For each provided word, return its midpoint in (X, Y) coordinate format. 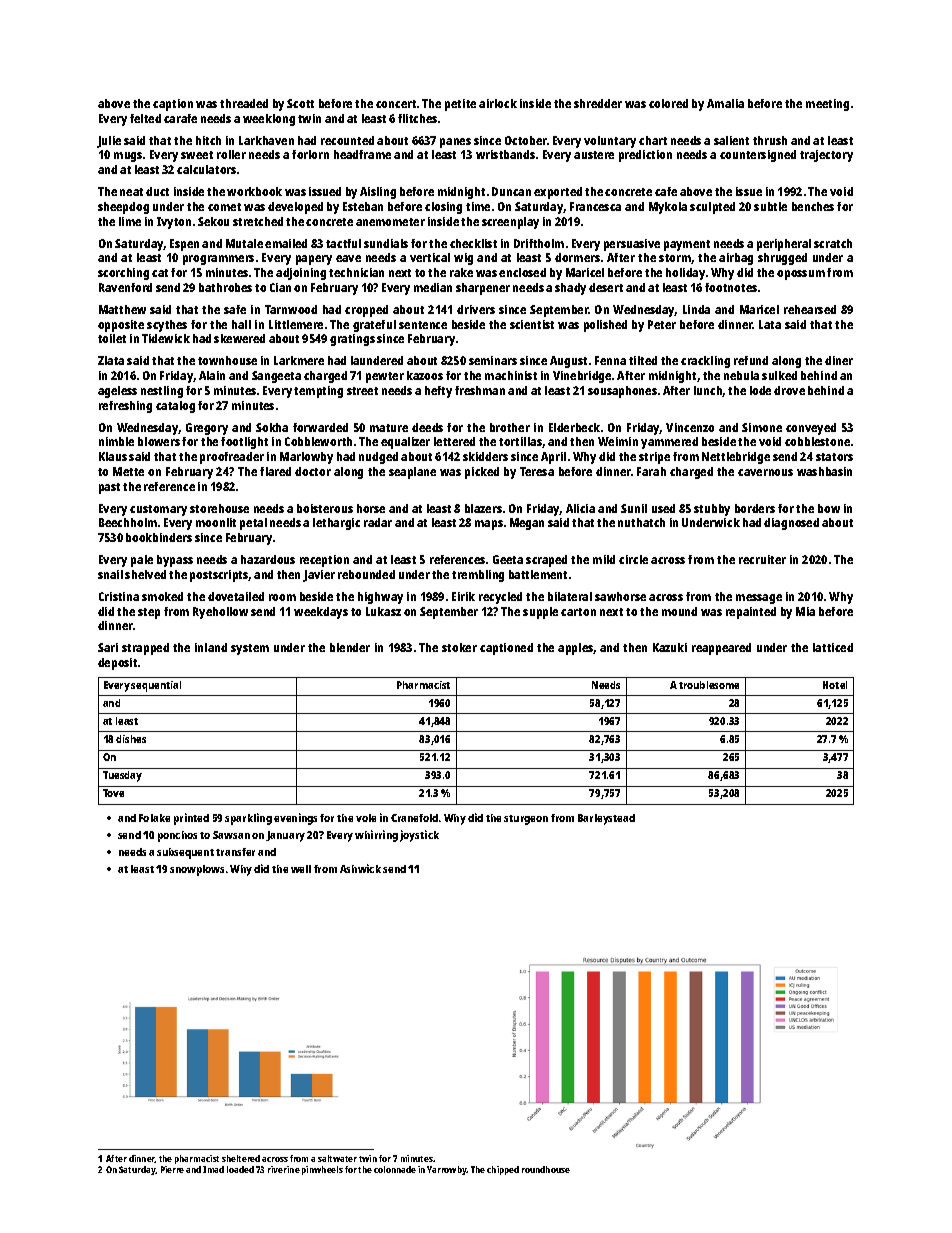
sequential (156, 686)
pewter (385, 377)
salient (731, 140)
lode (760, 390)
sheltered (241, 1158)
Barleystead (606, 819)
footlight (244, 443)
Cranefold (414, 818)
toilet (112, 338)
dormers (577, 257)
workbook (254, 191)
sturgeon (526, 820)
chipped (503, 1170)
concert (396, 104)
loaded (240, 1169)
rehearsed (810, 309)
